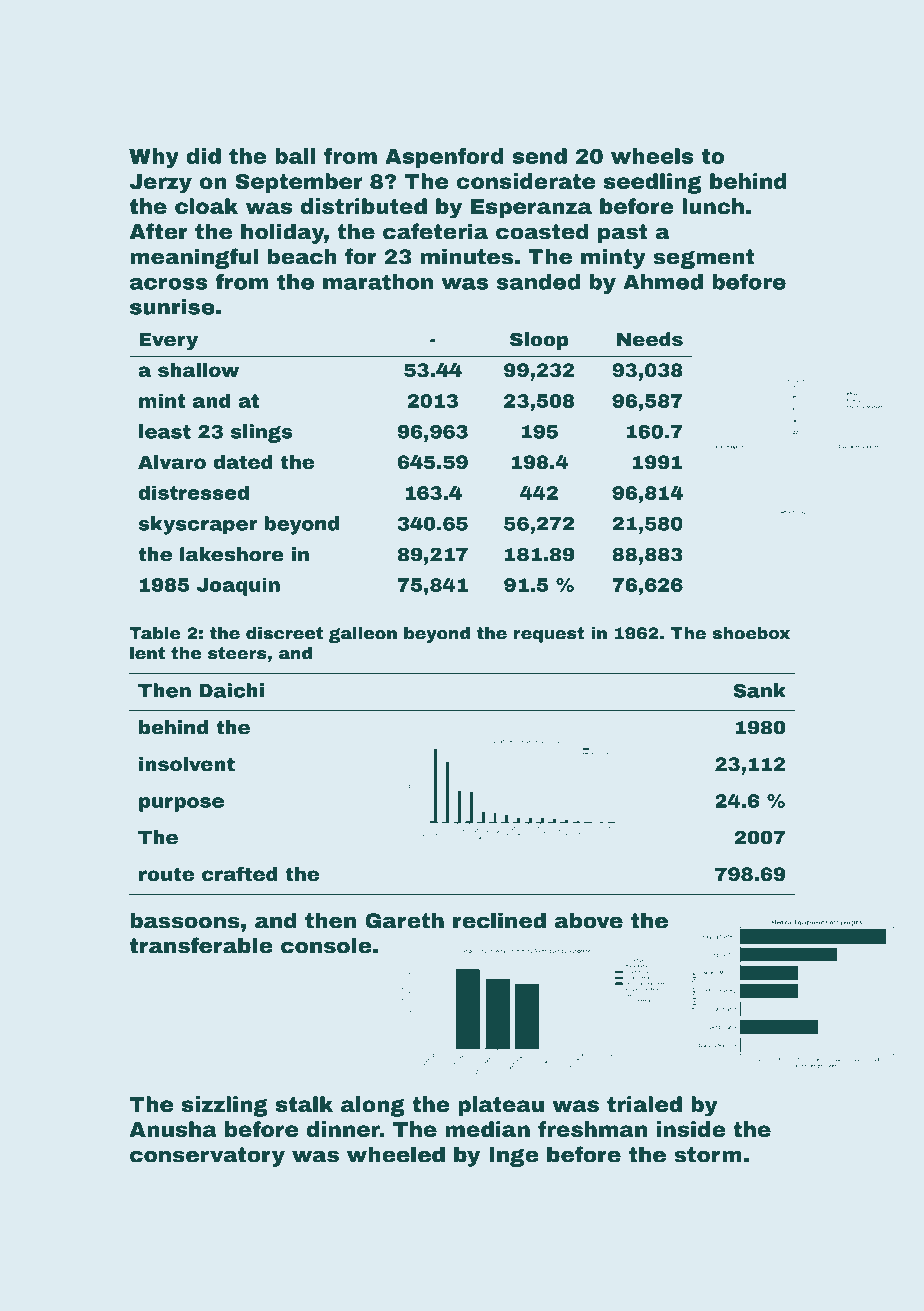  Describe the element at coordinates (147, 653) in the screenshot. I see `lent` at that location.
